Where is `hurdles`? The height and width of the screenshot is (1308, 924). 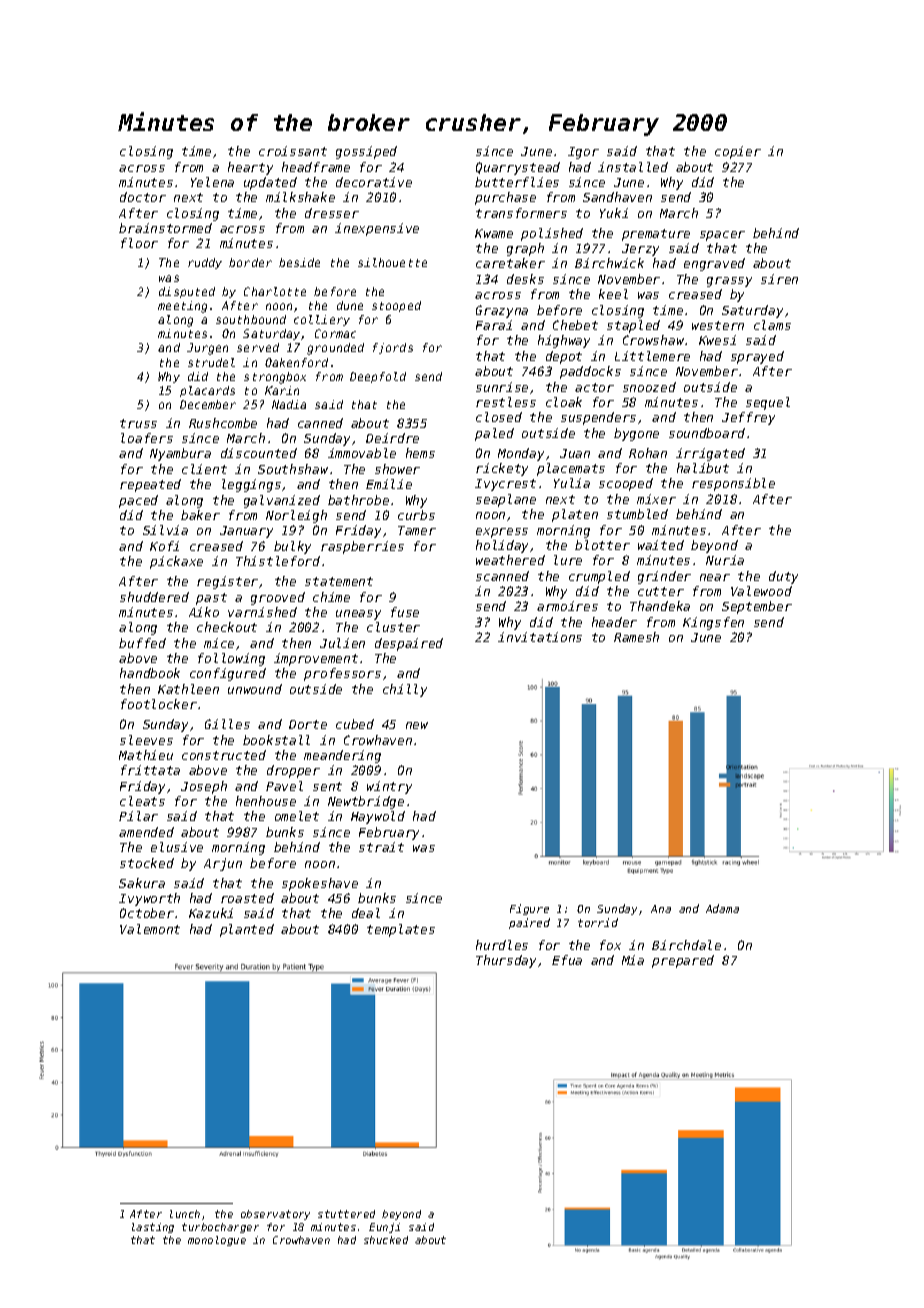
hurdles is located at coordinates (502, 945).
